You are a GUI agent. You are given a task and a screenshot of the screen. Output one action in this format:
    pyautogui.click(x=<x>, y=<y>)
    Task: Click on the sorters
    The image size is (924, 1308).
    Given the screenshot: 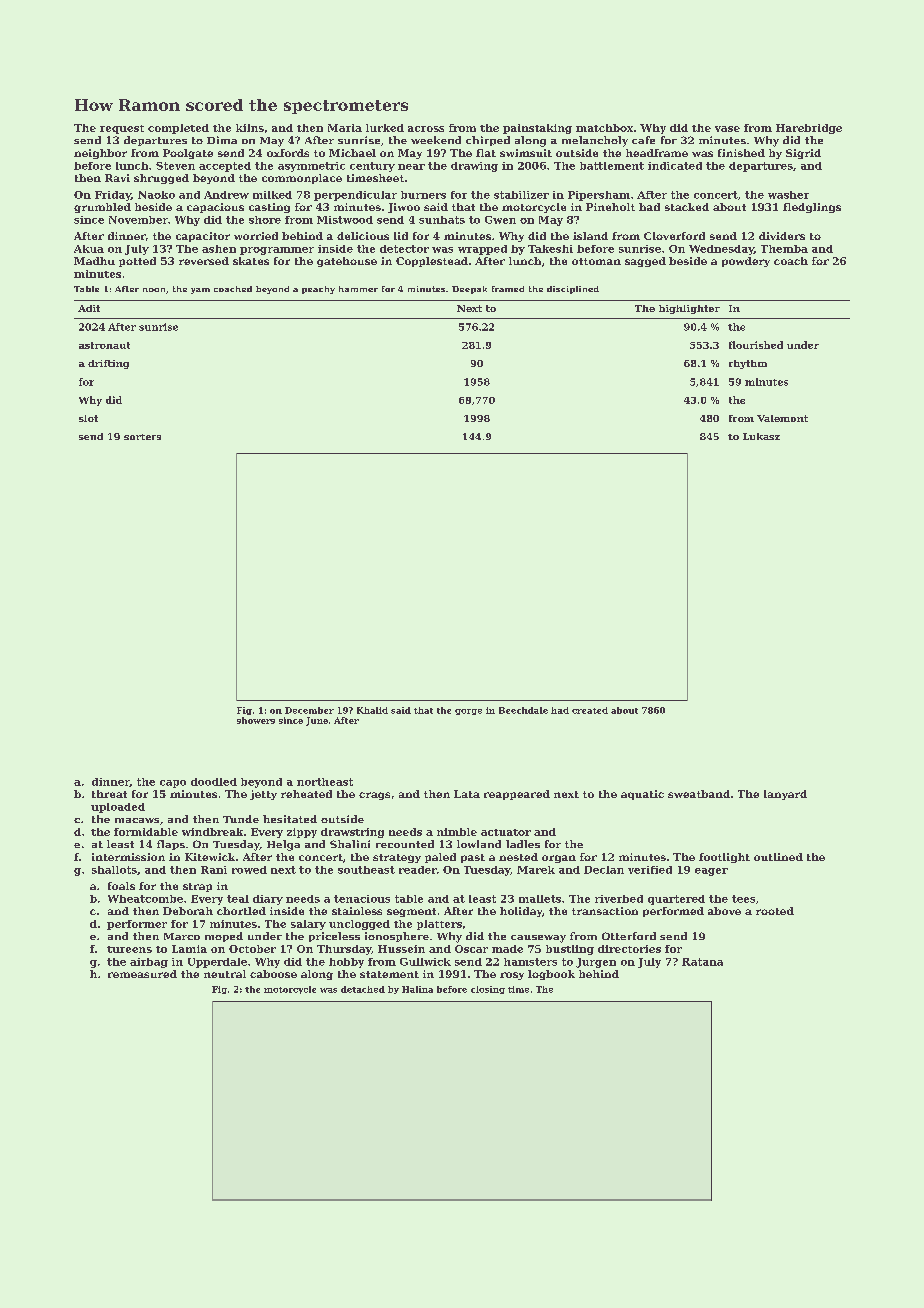 What is the action you would take?
    pyautogui.click(x=142, y=437)
